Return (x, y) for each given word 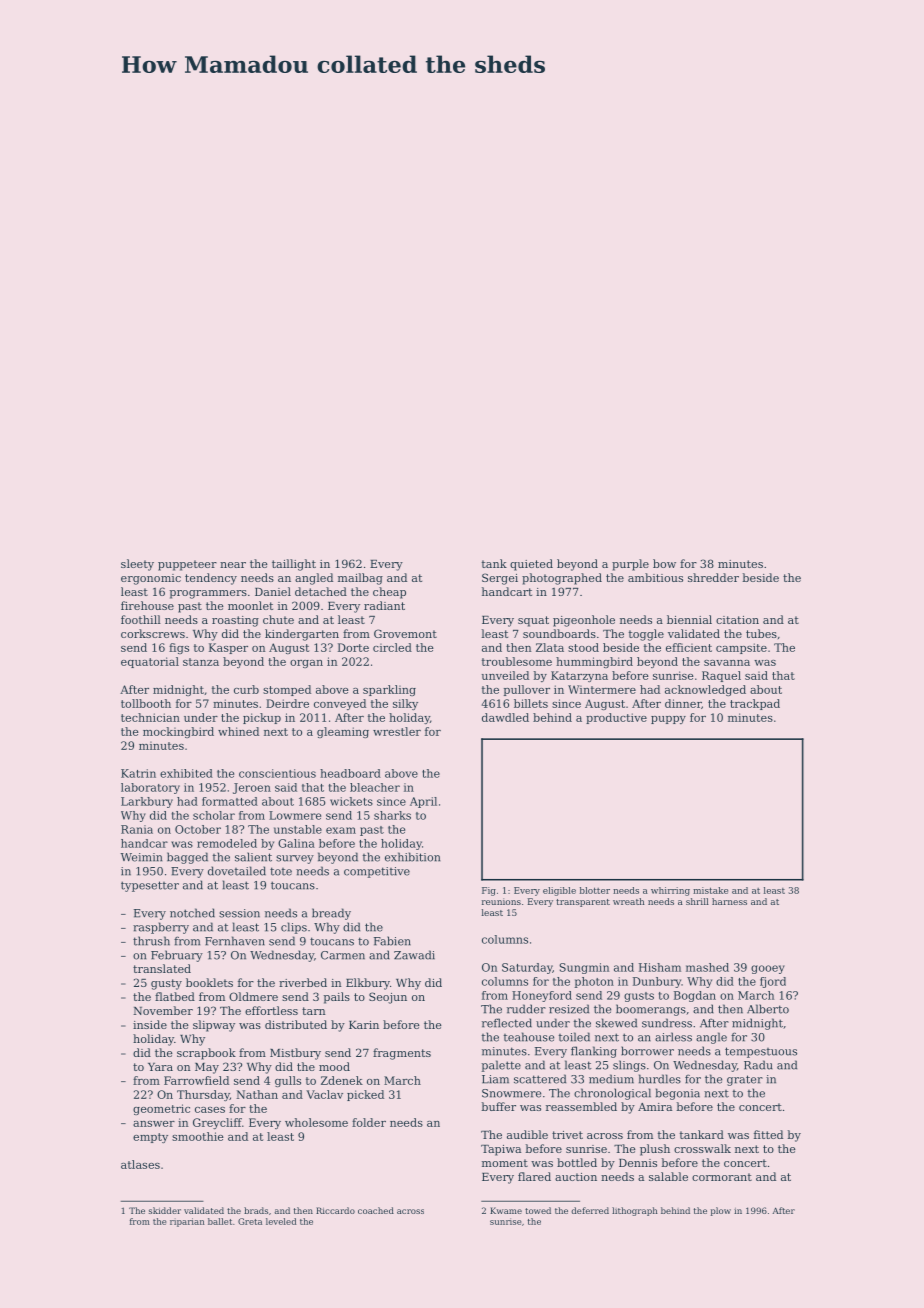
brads (256, 1210)
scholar (214, 815)
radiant (384, 605)
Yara (160, 1067)
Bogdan (695, 996)
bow (664, 563)
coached (376, 1210)
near (233, 565)
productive (616, 718)
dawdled (505, 717)
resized (569, 1009)
